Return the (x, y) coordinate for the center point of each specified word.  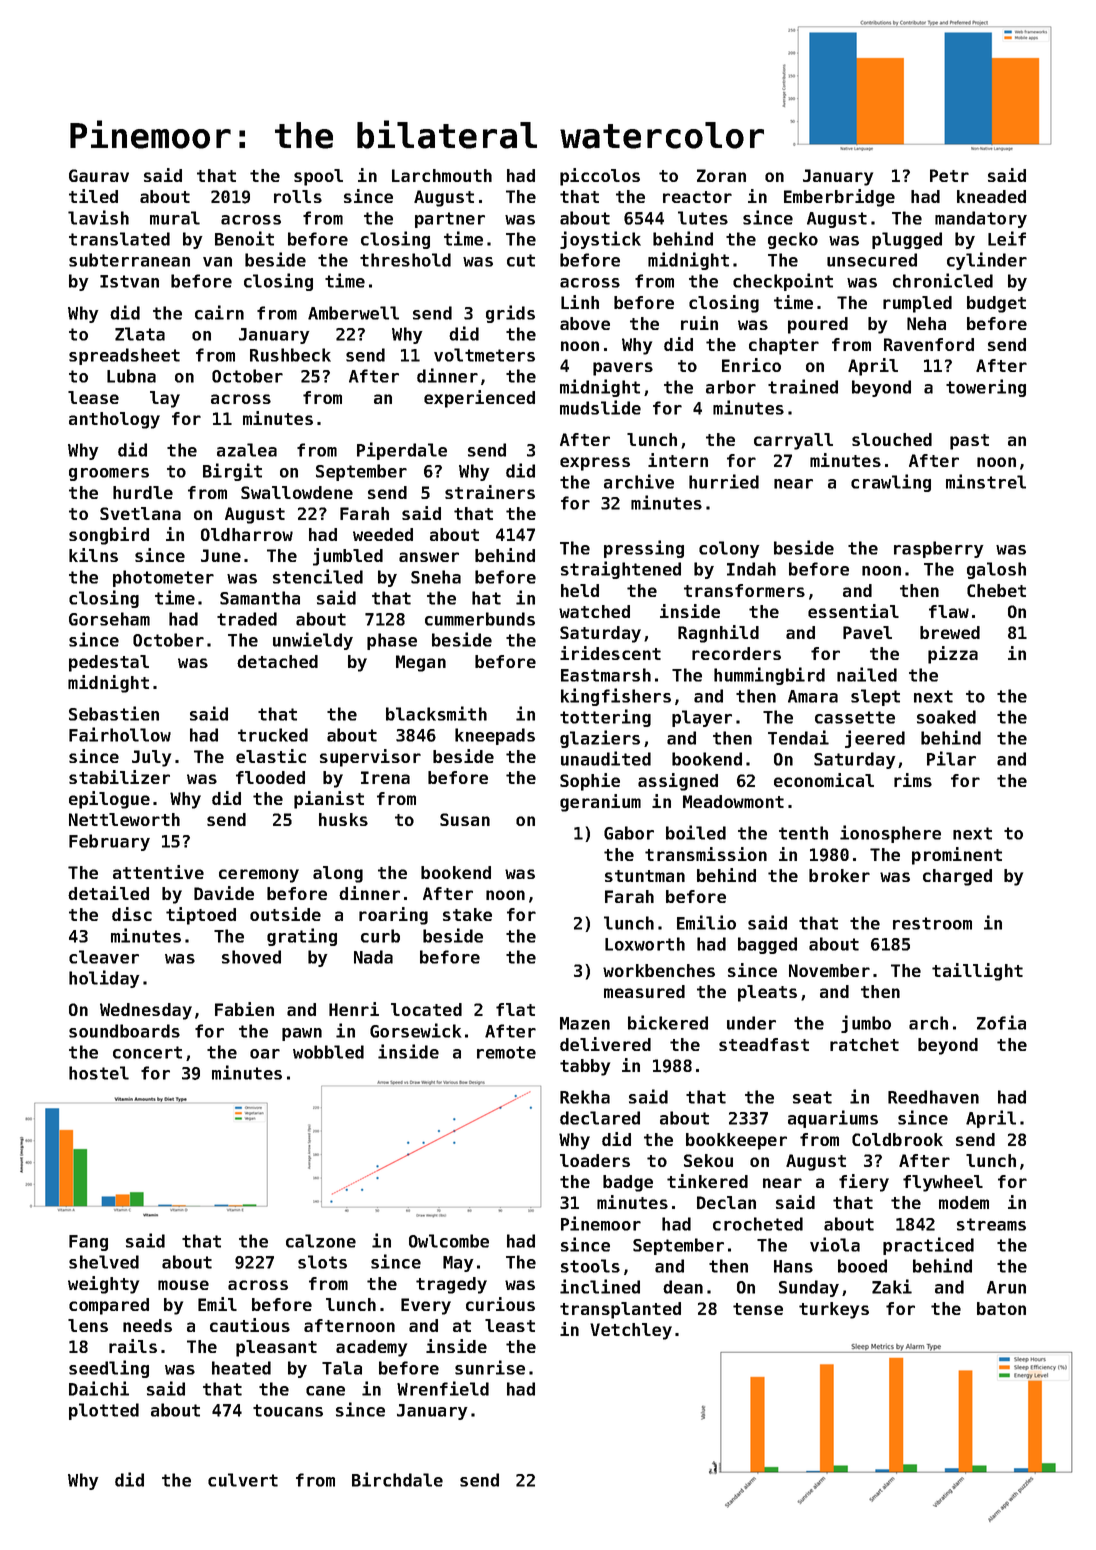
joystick (600, 240)
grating (302, 937)
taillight (977, 972)
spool (318, 177)
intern (678, 460)
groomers (109, 474)
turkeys (834, 1310)
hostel (99, 1073)
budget (996, 304)
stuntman (645, 876)
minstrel (986, 481)
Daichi (99, 1388)
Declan (726, 1202)
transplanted (620, 1310)
